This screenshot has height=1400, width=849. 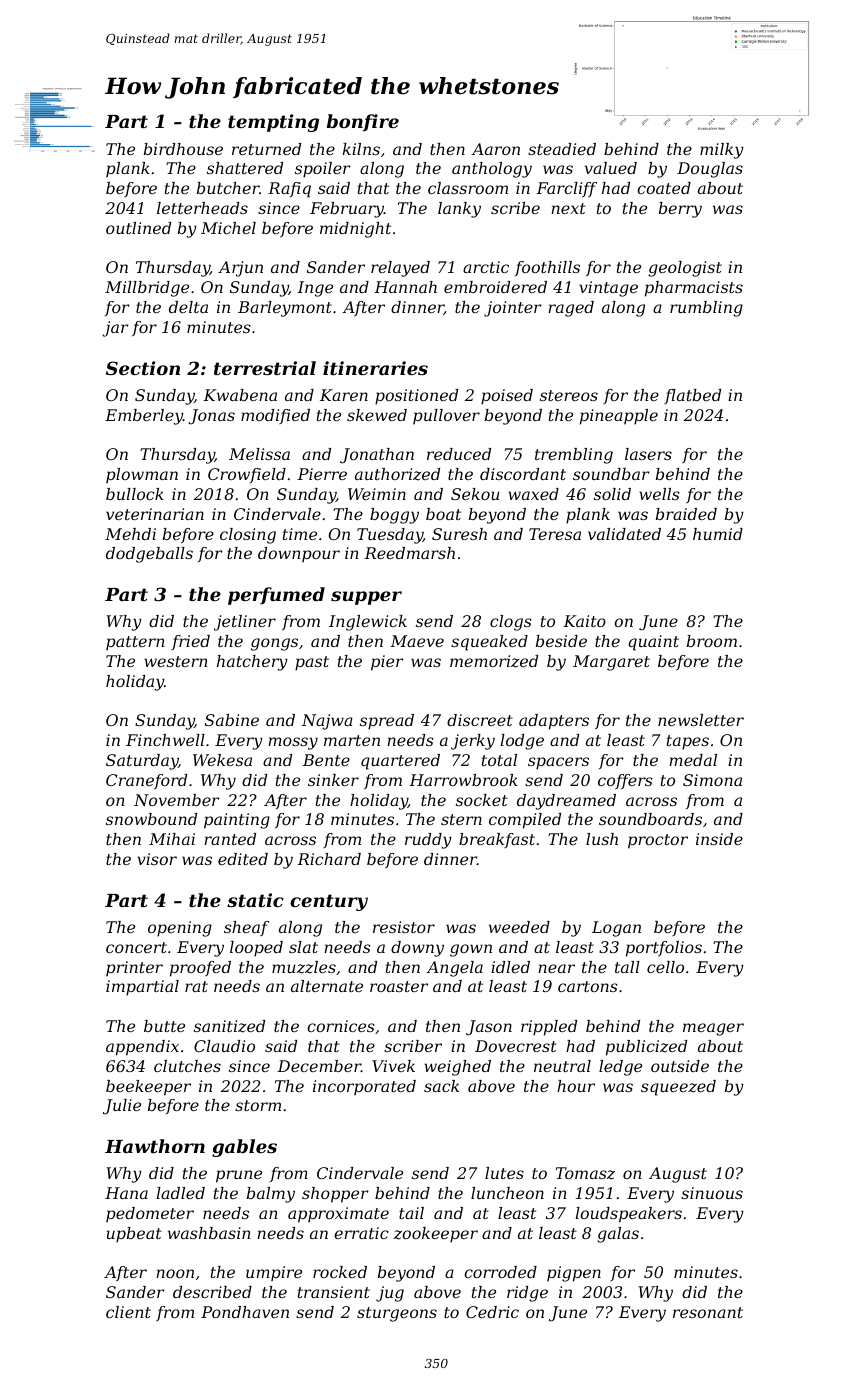 What do you see at coordinates (441, 1086) in the screenshot?
I see `sack` at bounding box center [441, 1086].
